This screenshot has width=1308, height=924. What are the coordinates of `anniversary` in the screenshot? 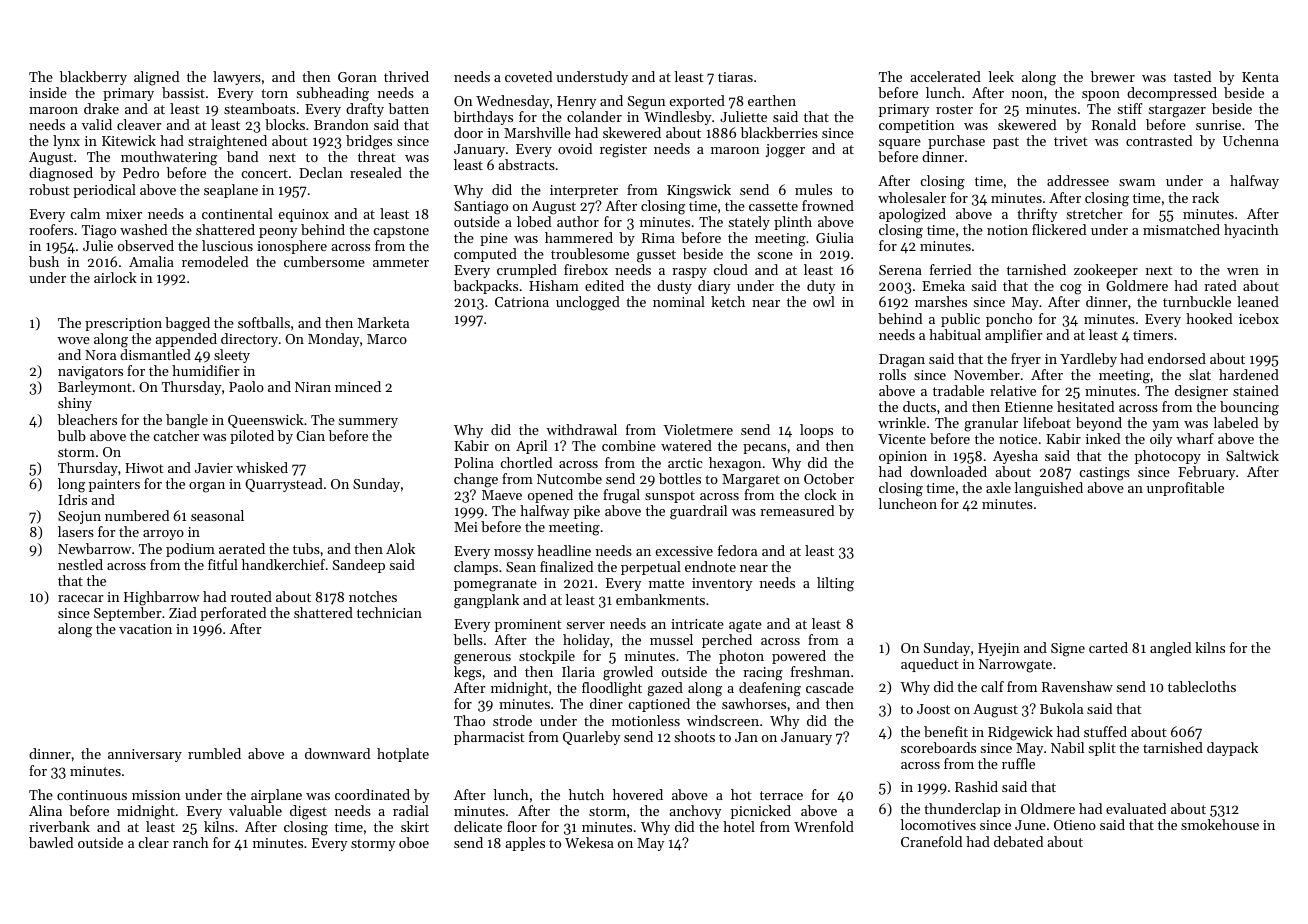 It's located at (145, 755).
